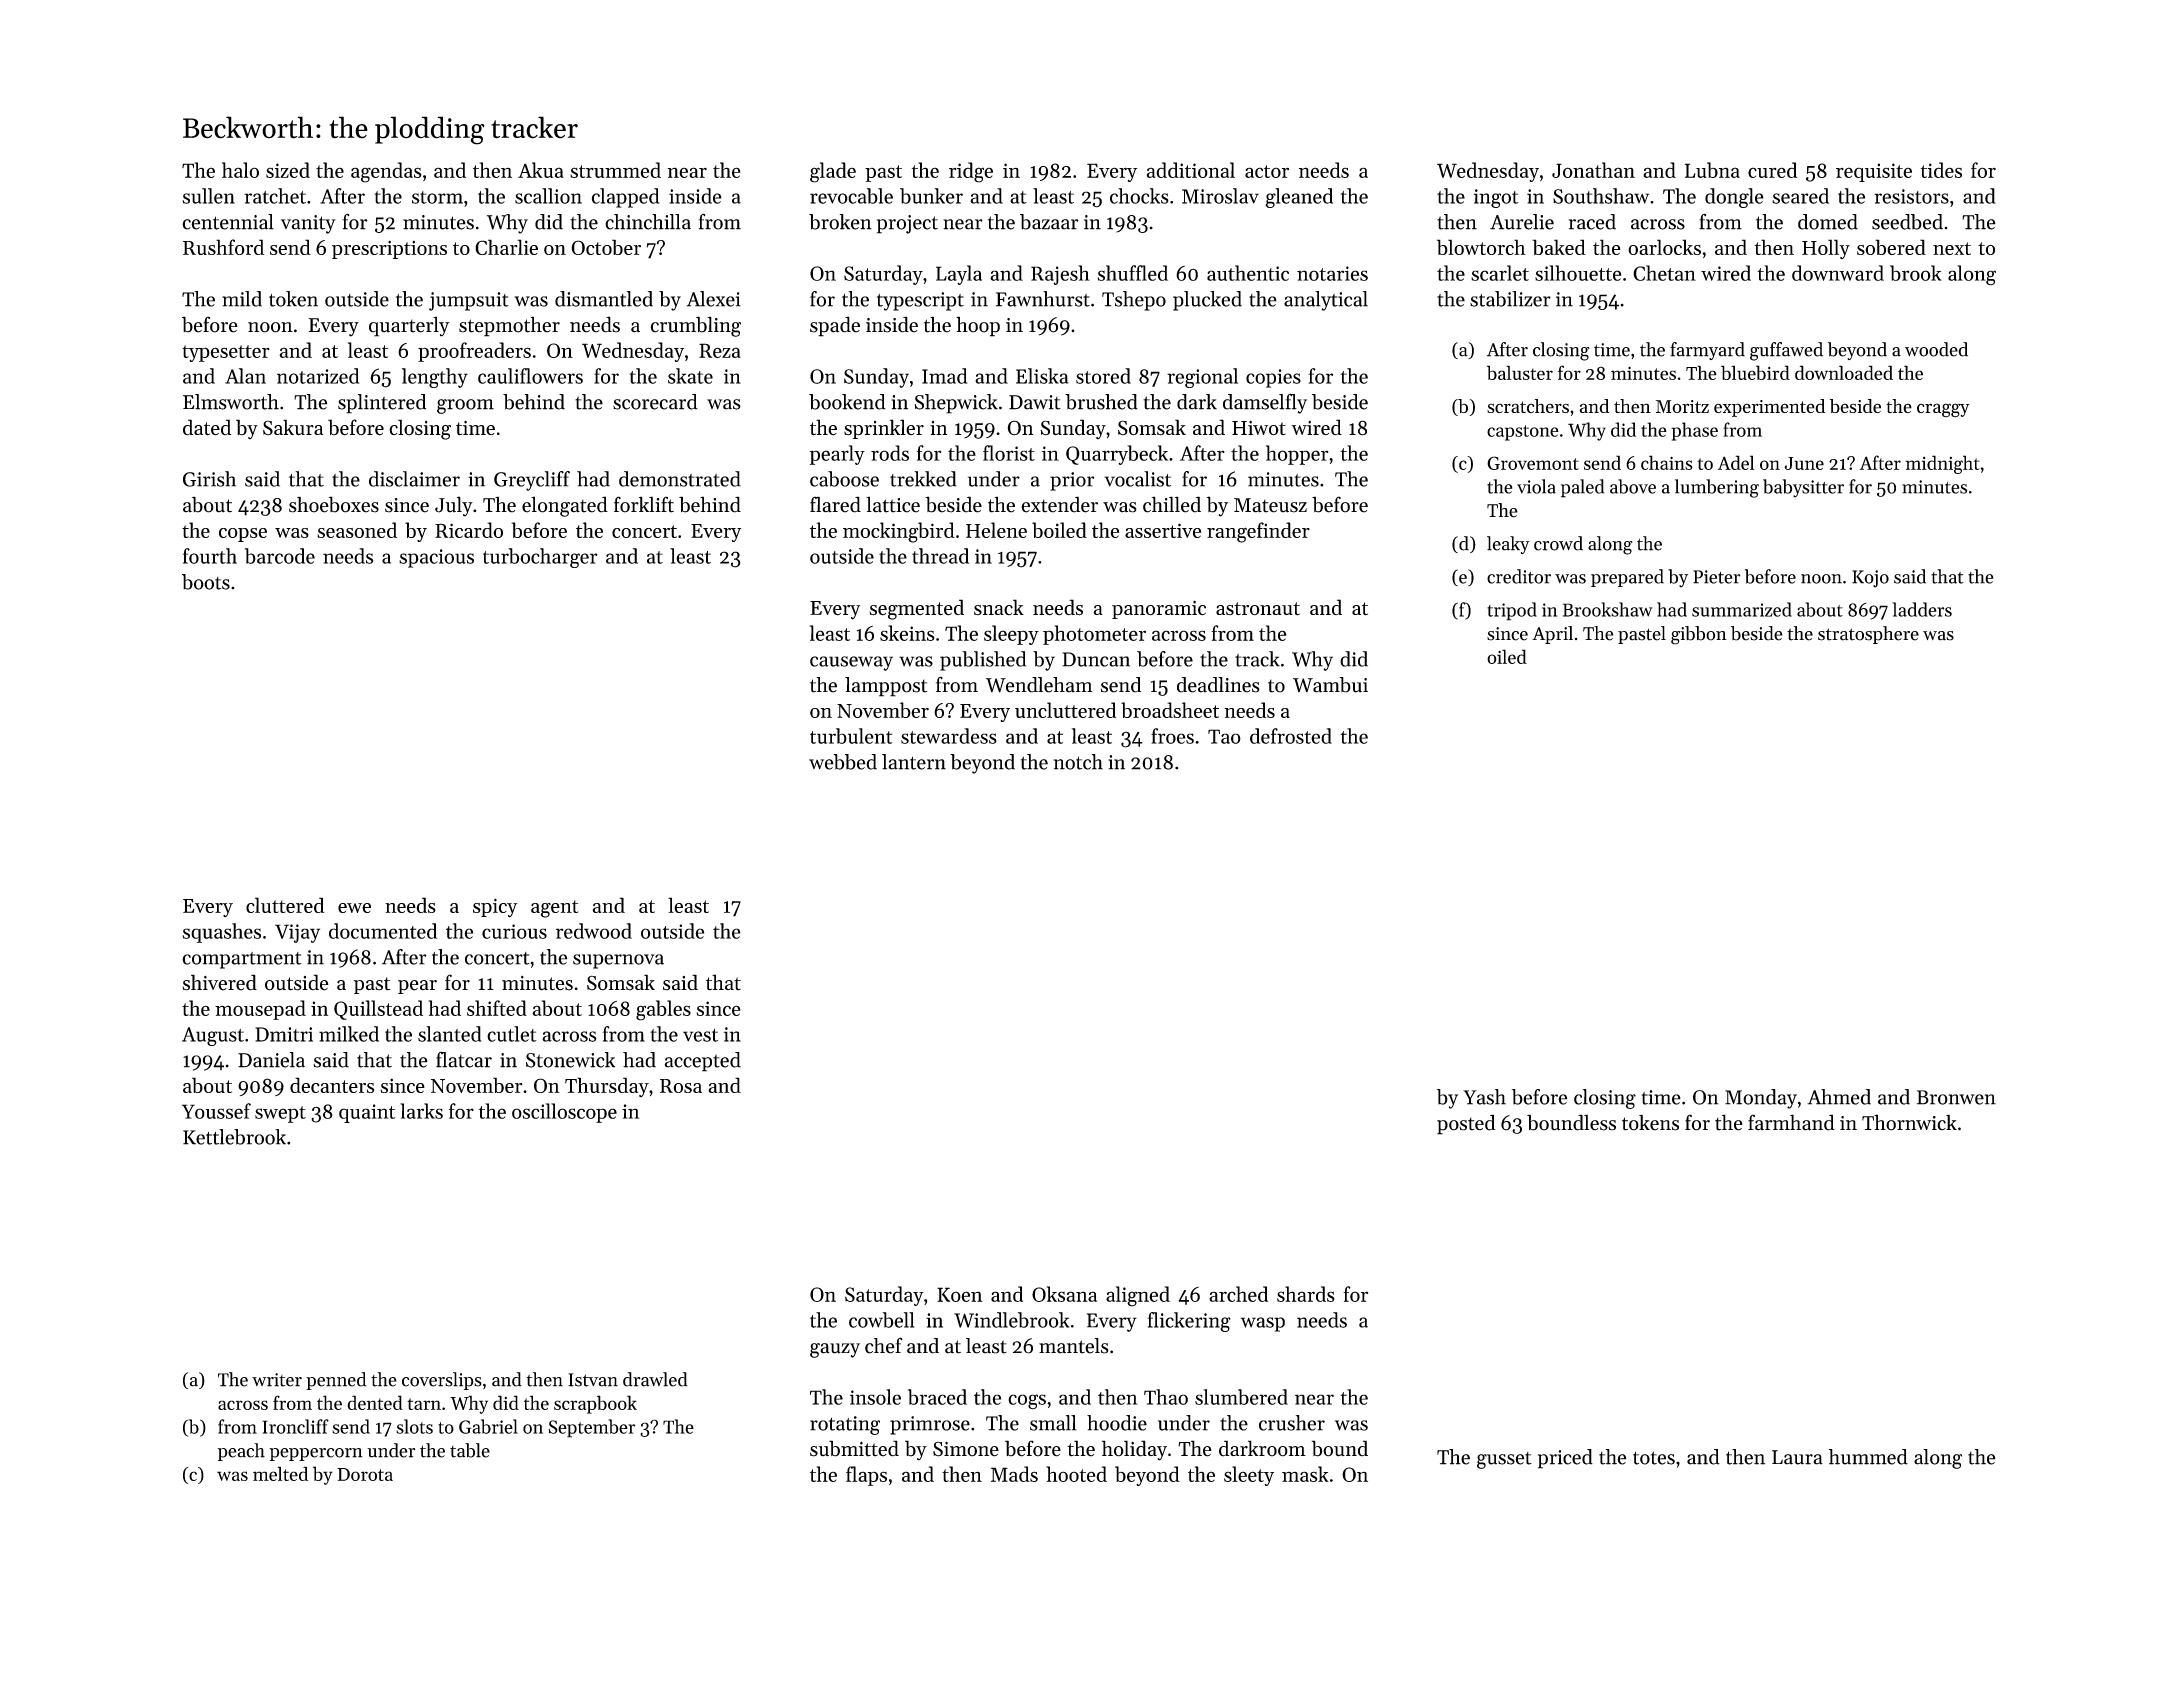  What do you see at coordinates (1512, 611) in the image?
I see `tripod` at bounding box center [1512, 611].
